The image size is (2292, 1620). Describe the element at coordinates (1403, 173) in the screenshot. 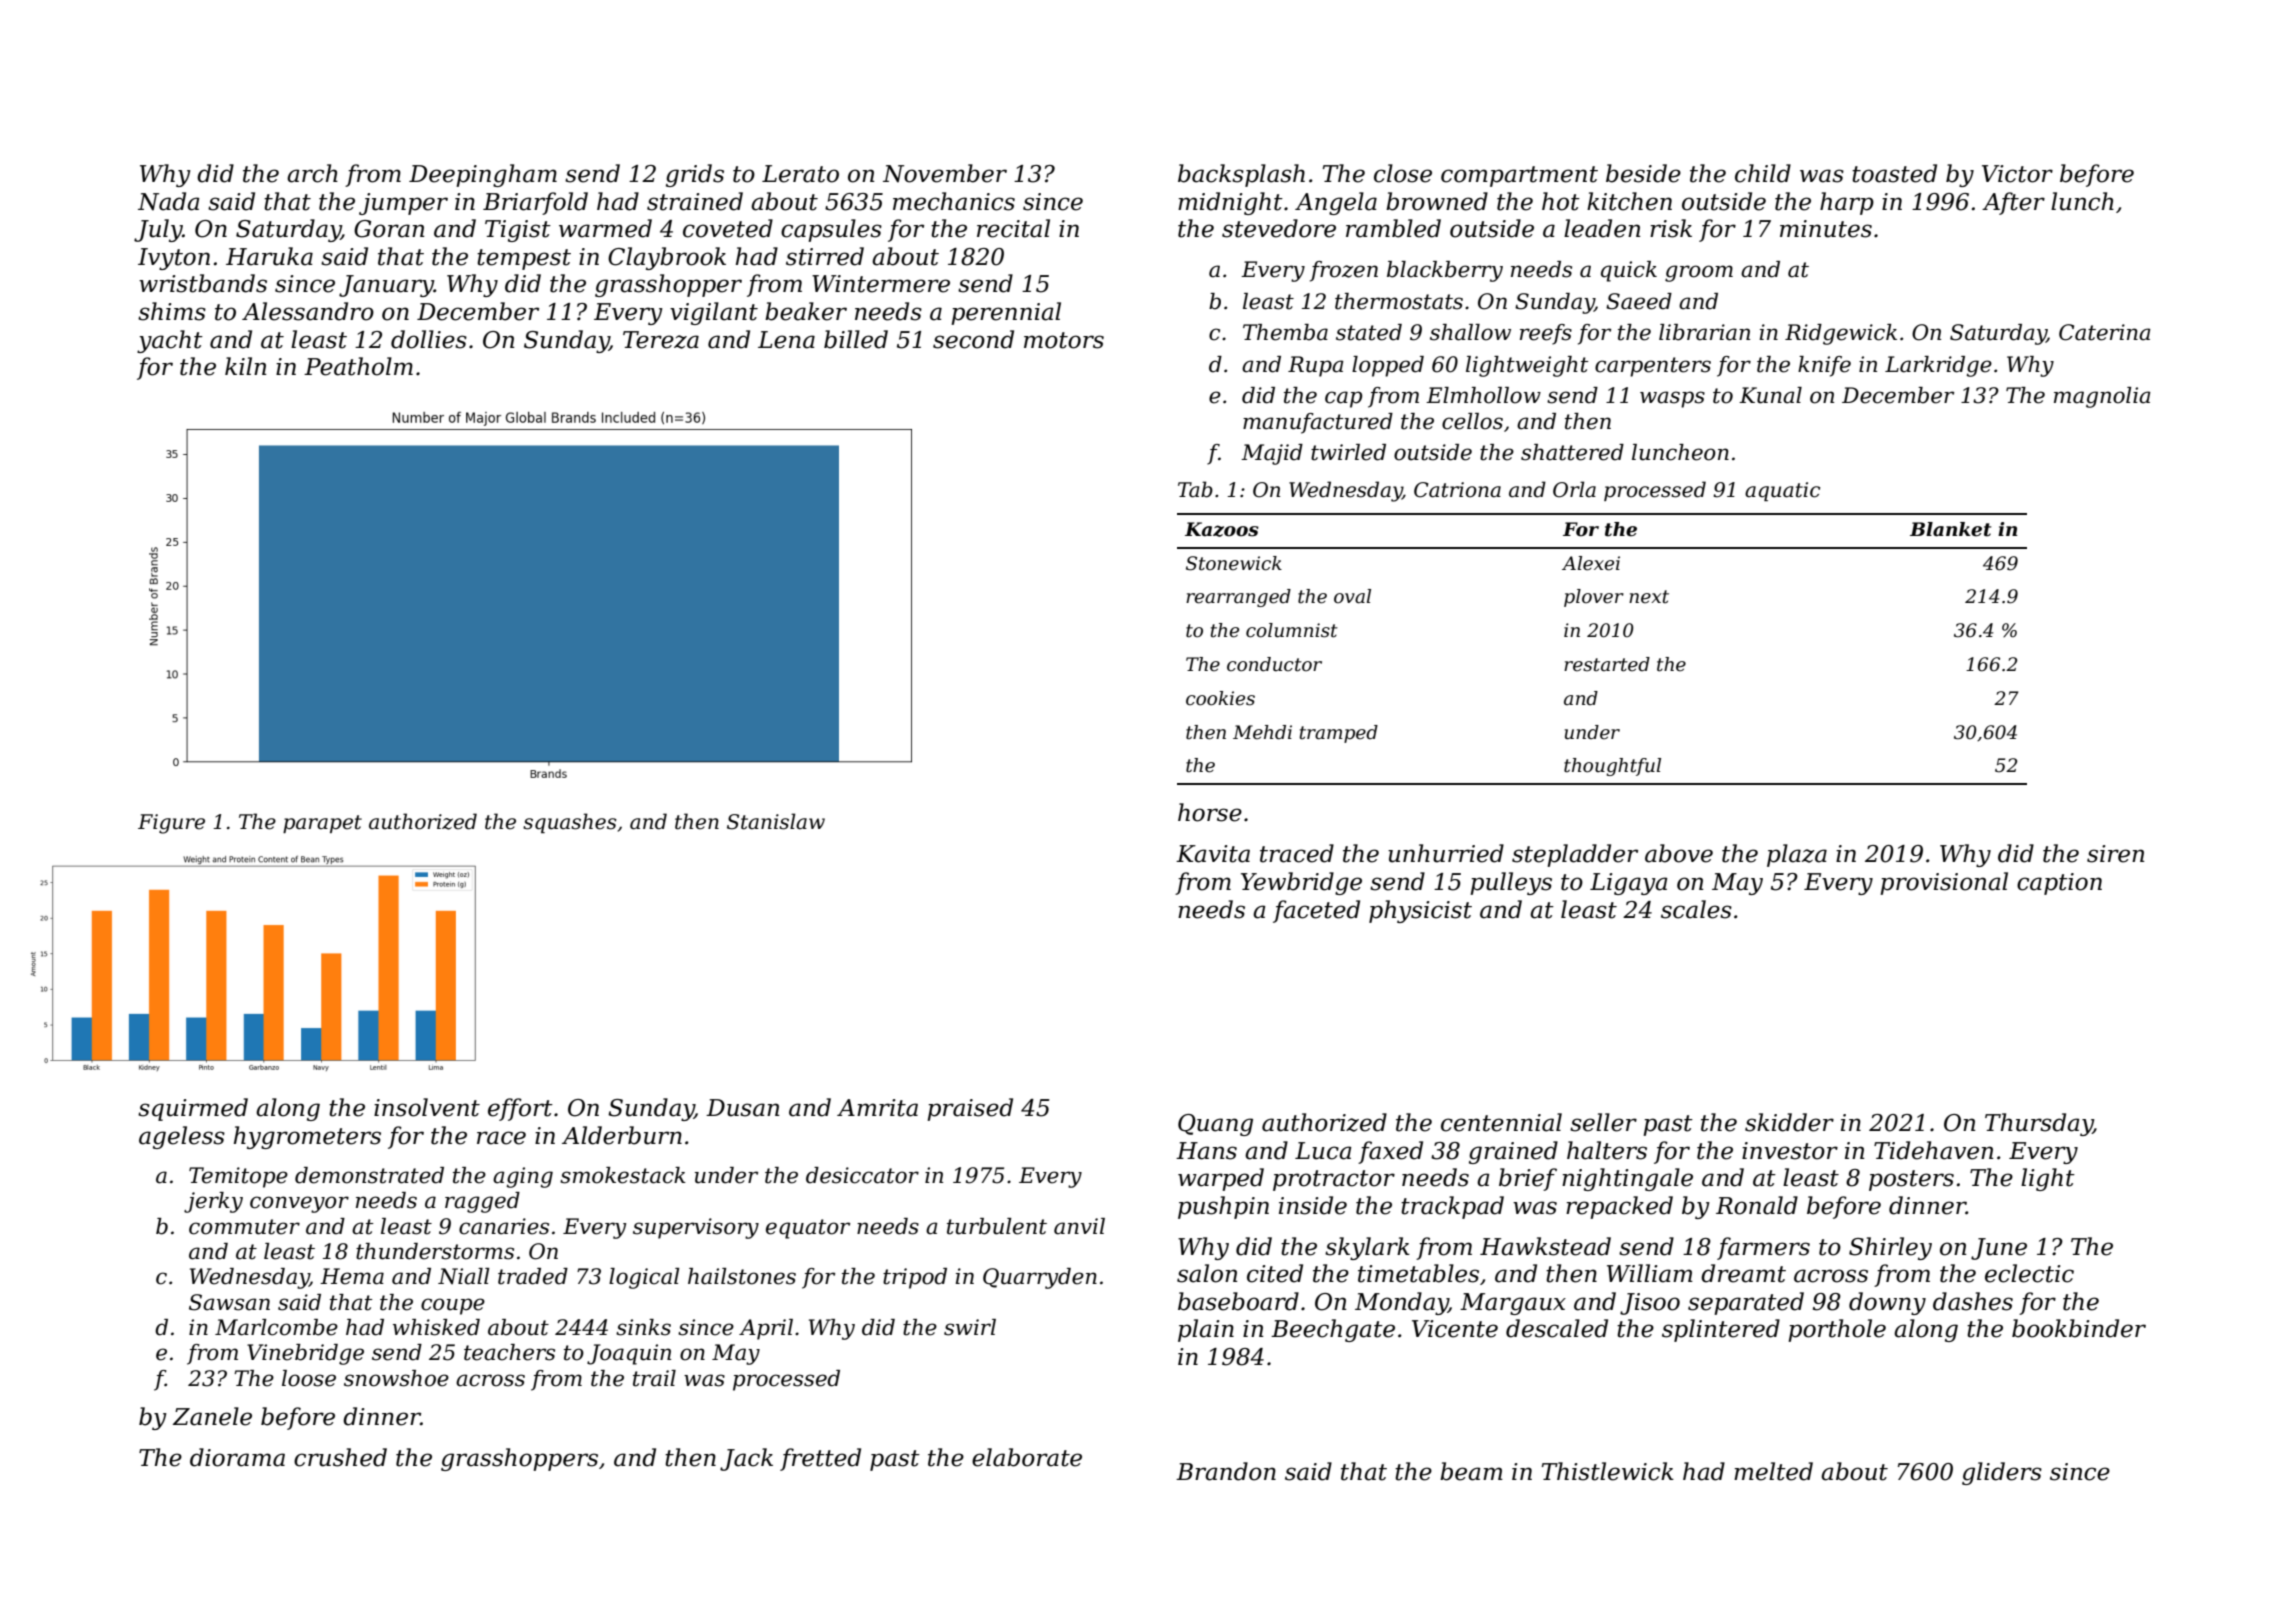

I see `close` at that location.
